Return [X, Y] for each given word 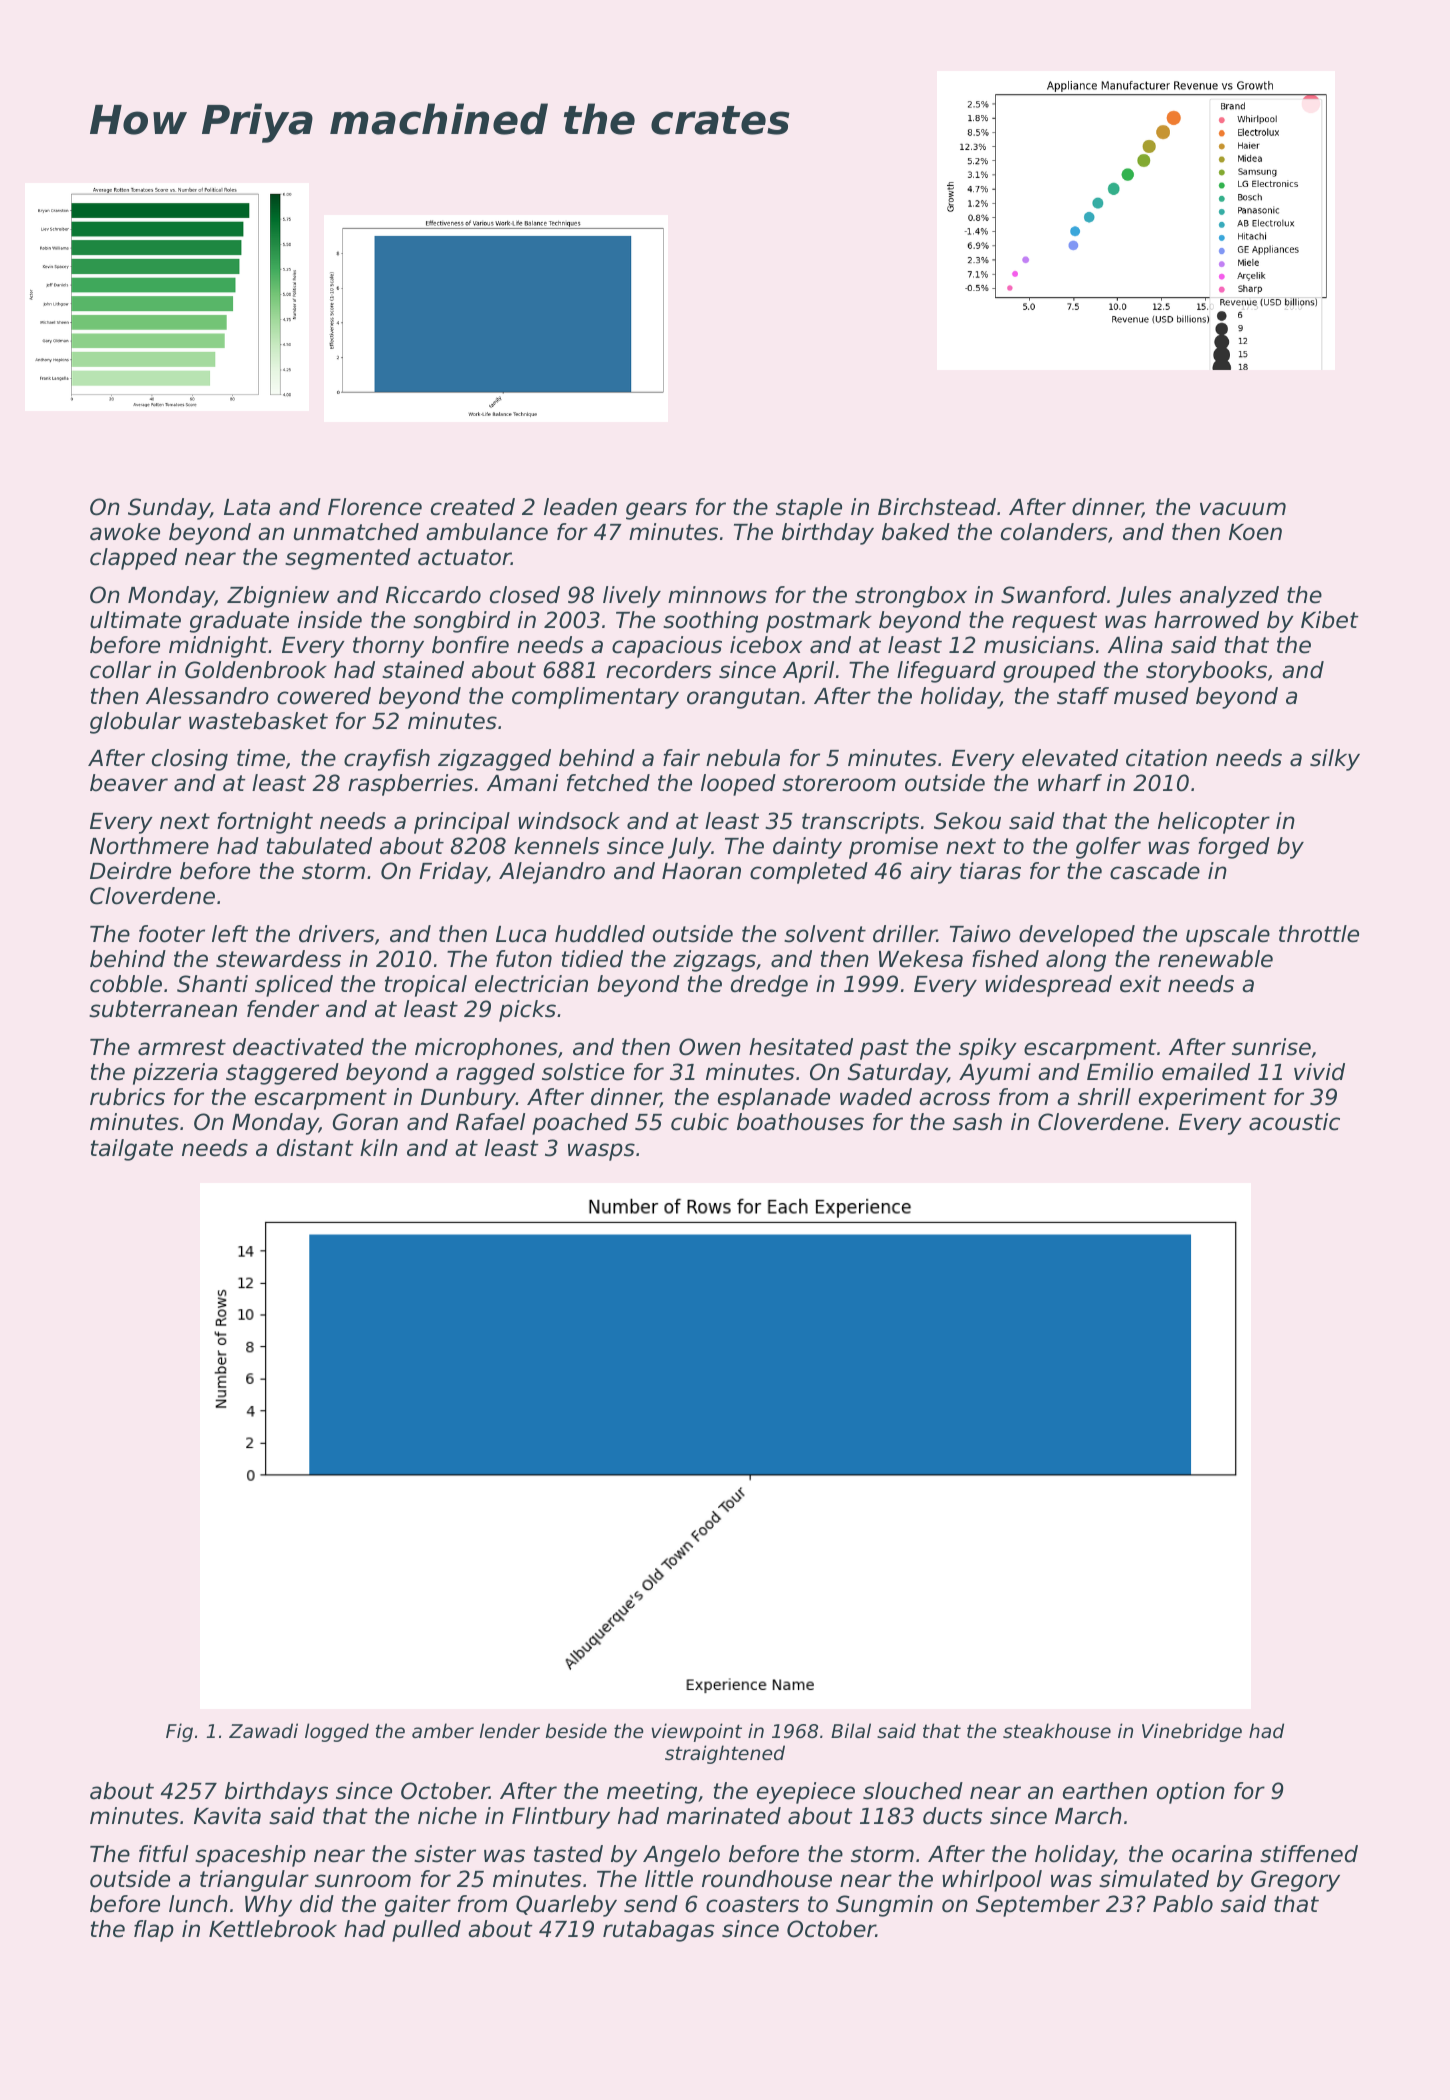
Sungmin [884, 1906]
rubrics [127, 1097]
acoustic [1294, 1122]
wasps [601, 1152]
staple [809, 509]
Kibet [1330, 620]
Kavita [227, 1816]
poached [580, 1124]
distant [315, 1148]
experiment [1203, 1099]
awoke [125, 532]
